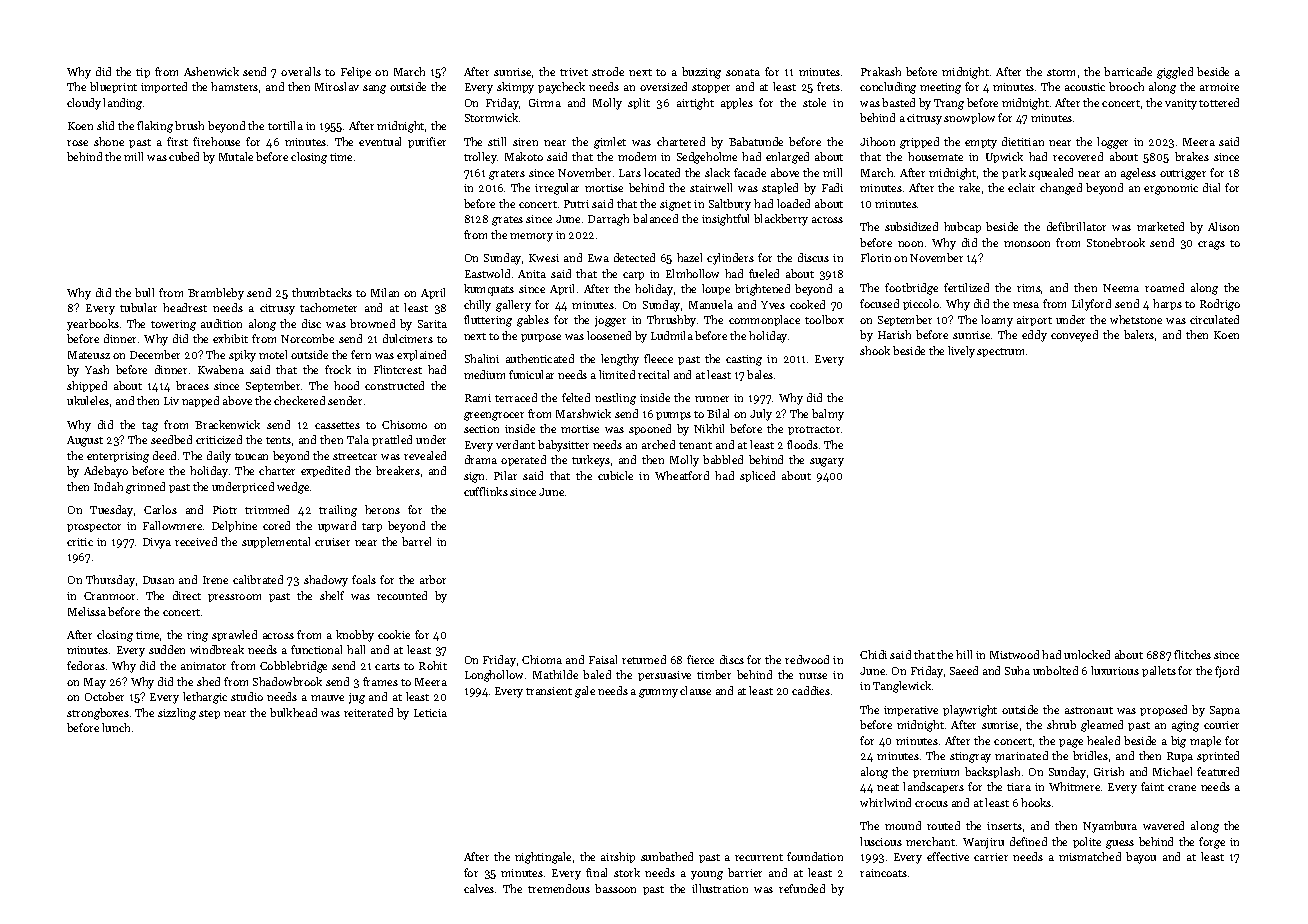 The width and height of the document is (1308, 924). I want to click on section, so click(481, 429).
